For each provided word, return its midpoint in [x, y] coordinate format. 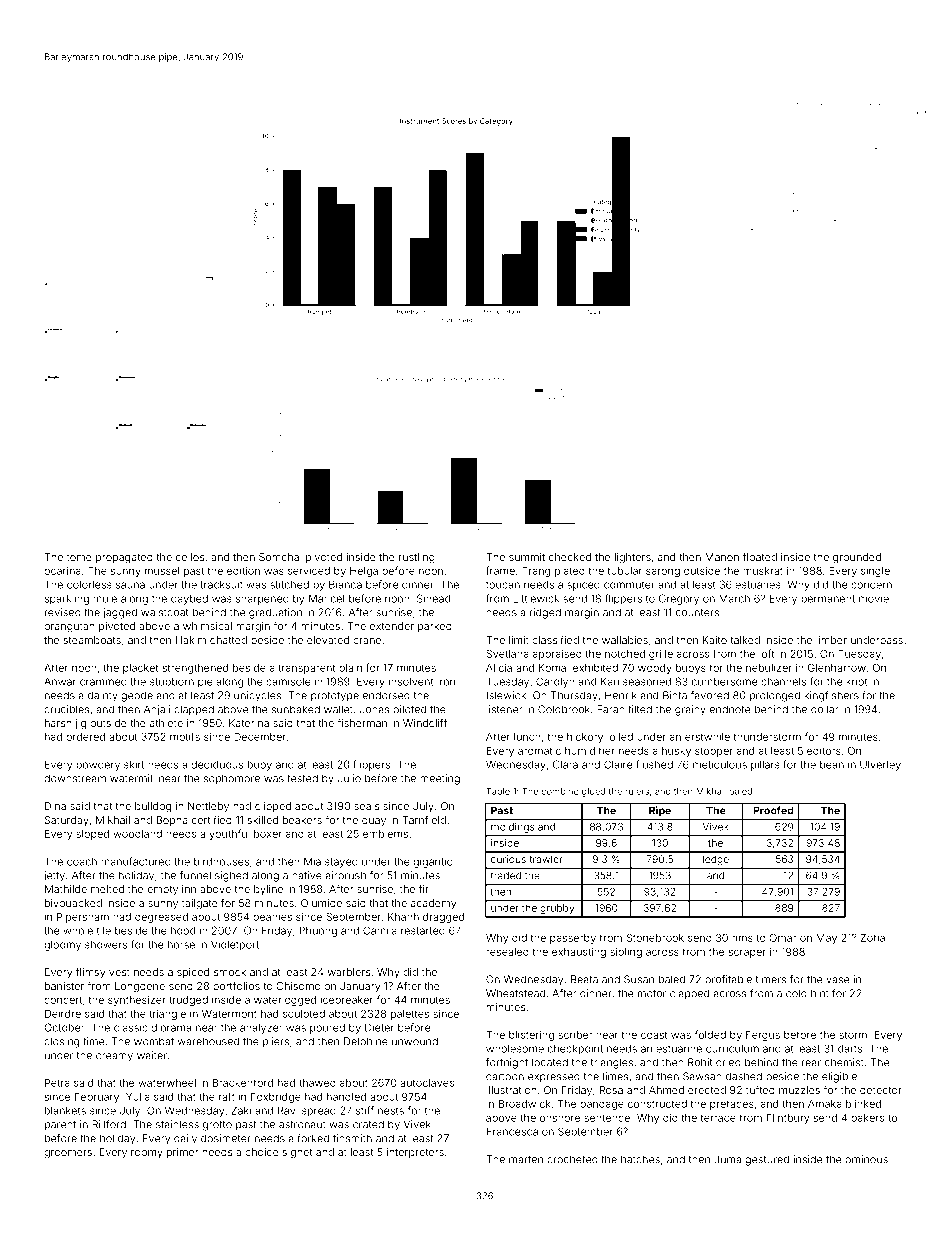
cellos [190, 557]
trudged [188, 1001]
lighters [633, 558]
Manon [722, 557]
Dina [55, 806]
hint [820, 993]
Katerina [249, 723]
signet [298, 1153]
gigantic [432, 862]
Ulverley [880, 765]
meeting [440, 779]
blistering [531, 1036]
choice [262, 1152]
